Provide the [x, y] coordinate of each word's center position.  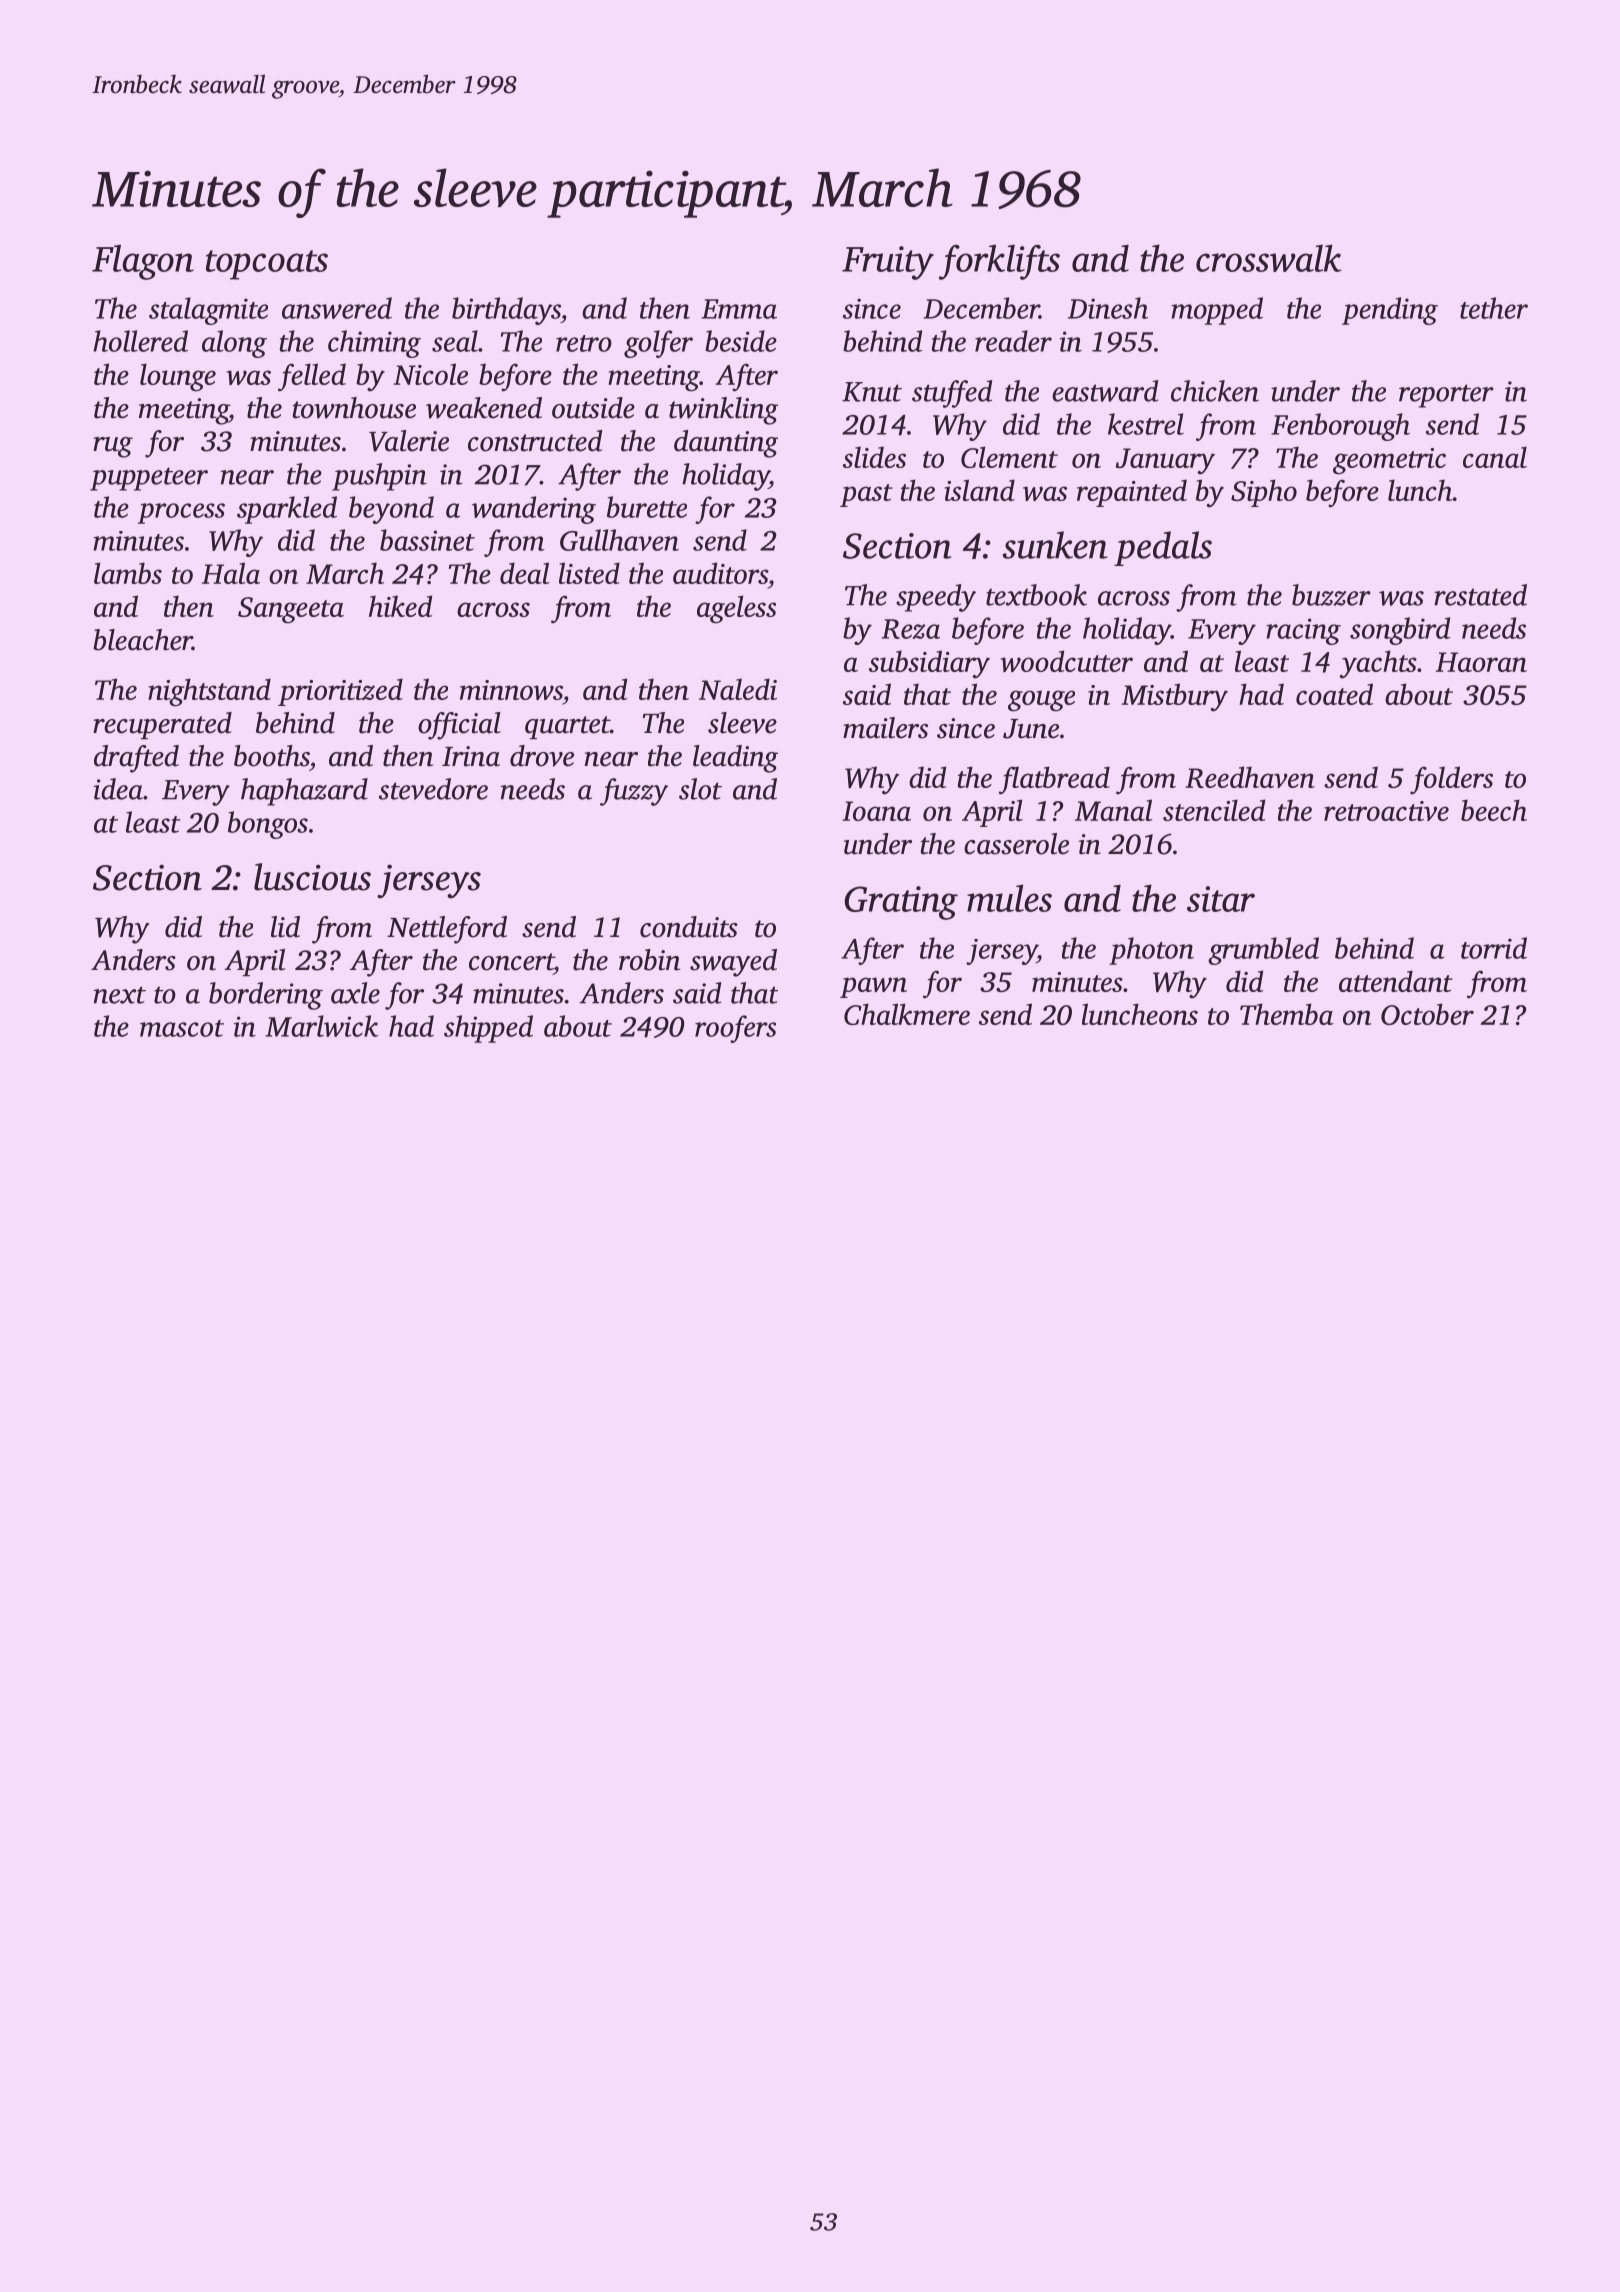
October [1427, 1014]
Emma [739, 309]
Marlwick [321, 1026]
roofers [735, 1029]
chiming [374, 344]
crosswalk [1268, 258]
